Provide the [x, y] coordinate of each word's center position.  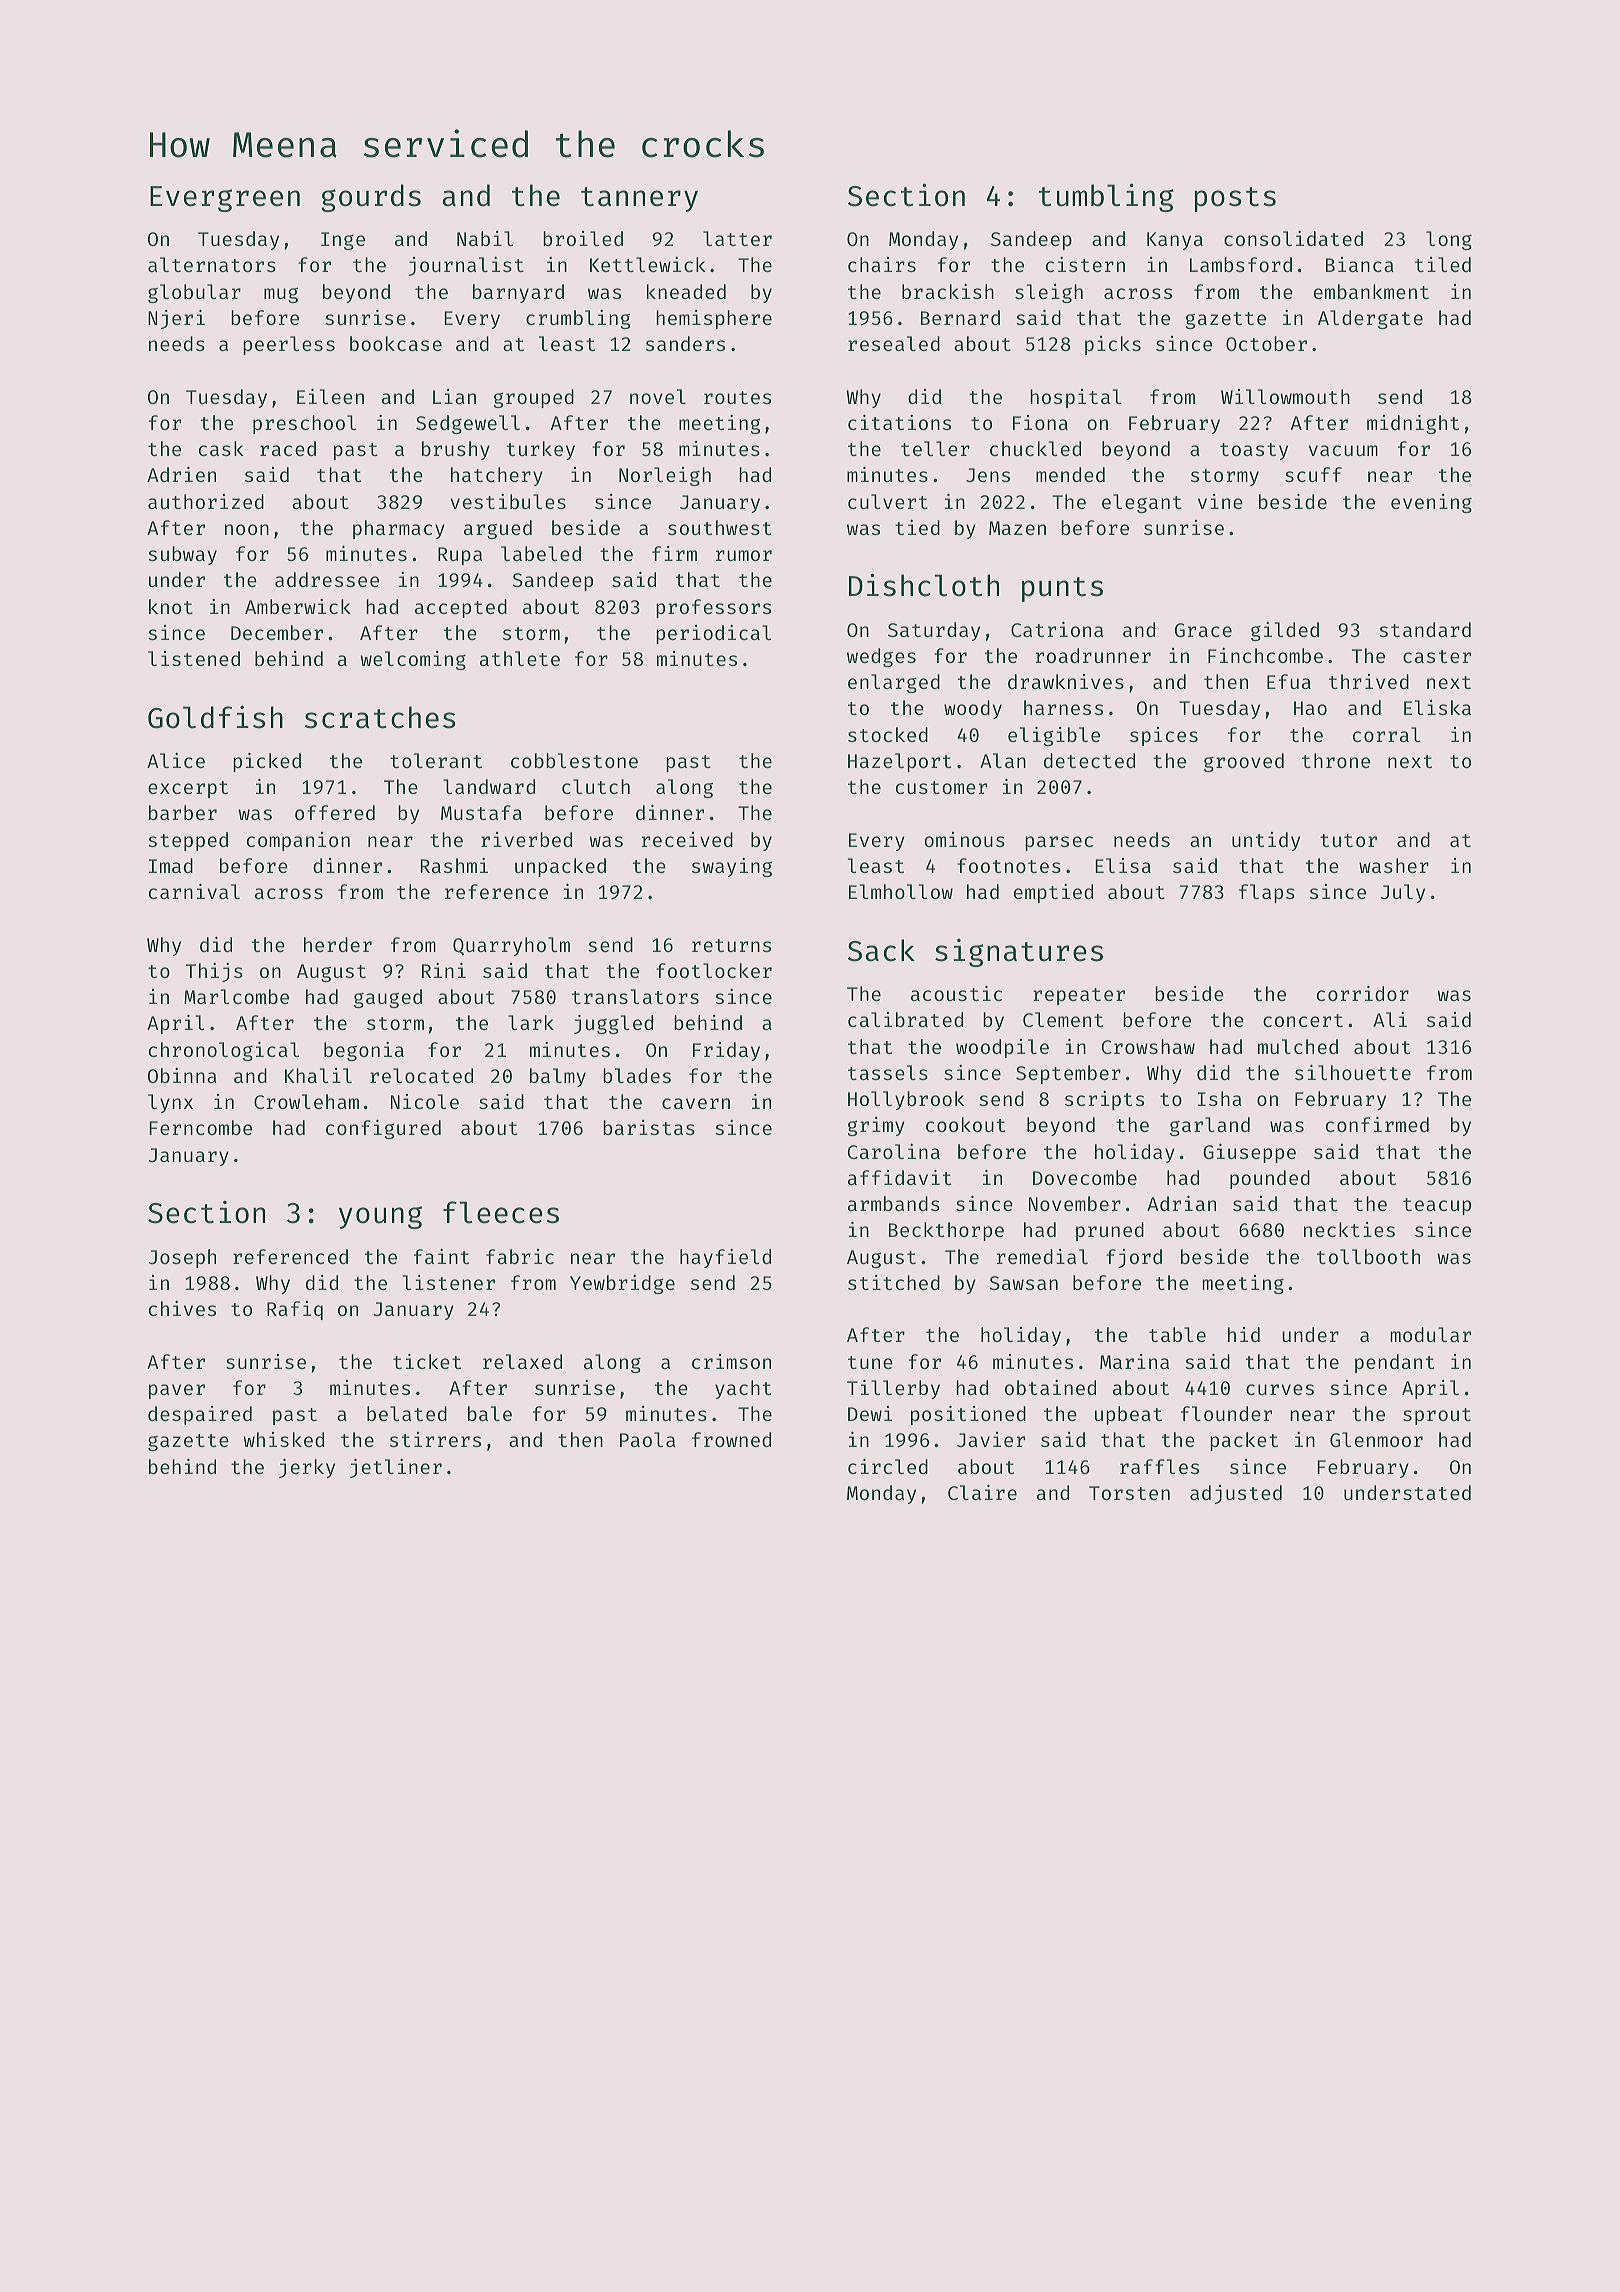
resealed [894, 343]
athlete [520, 658]
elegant [1142, 503]
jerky [307, 1468]
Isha [1220, 1098]
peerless [289, 345]
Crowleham [306, 1101]
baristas [649, 1127]
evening [1431, 503]
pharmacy [399, 529]
